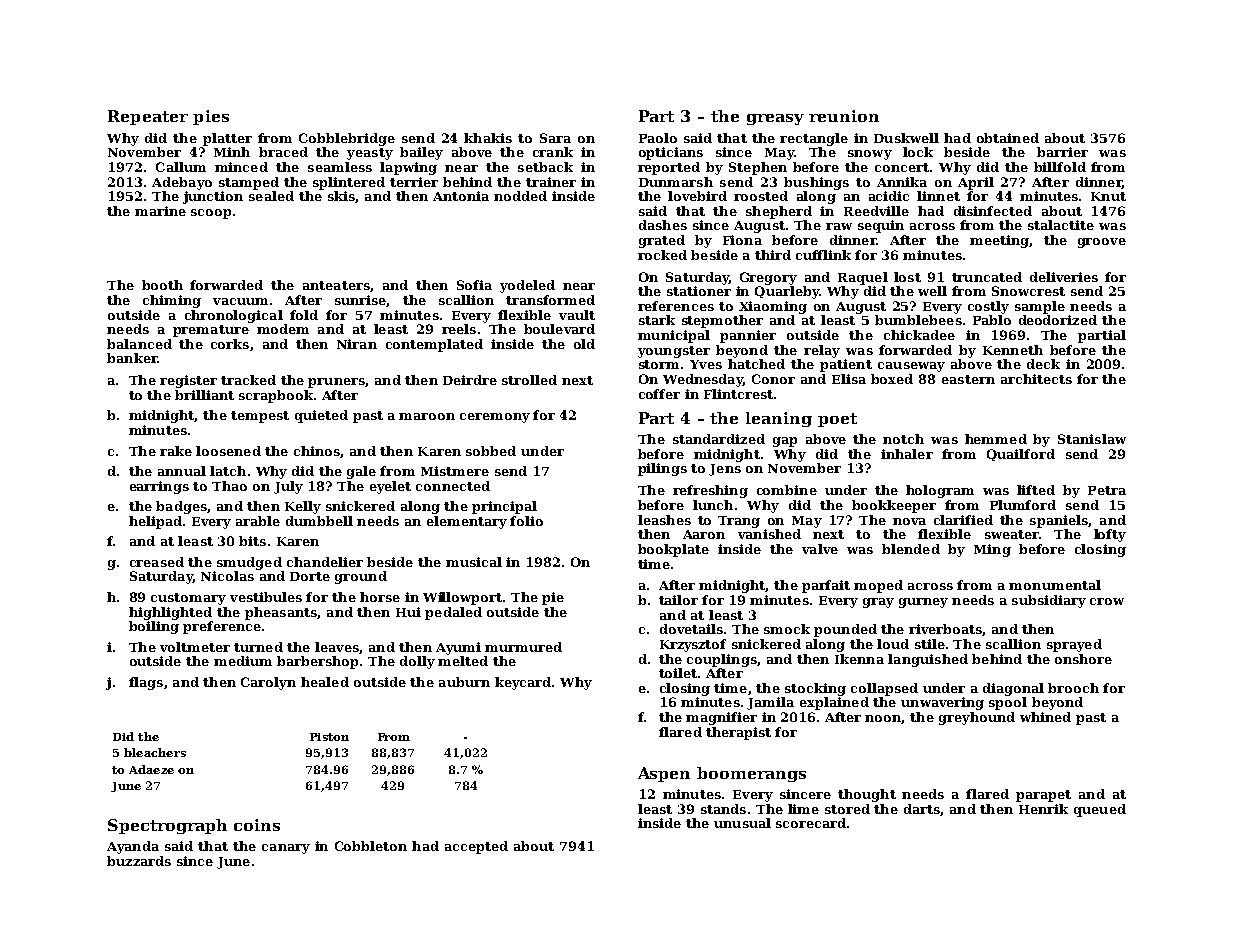 Image resolution: width=1233 pixels, height=952 pixels. What do you see at coordinates (213, 197) in the image?
I see `junction` at bounding box center [213, 197].
